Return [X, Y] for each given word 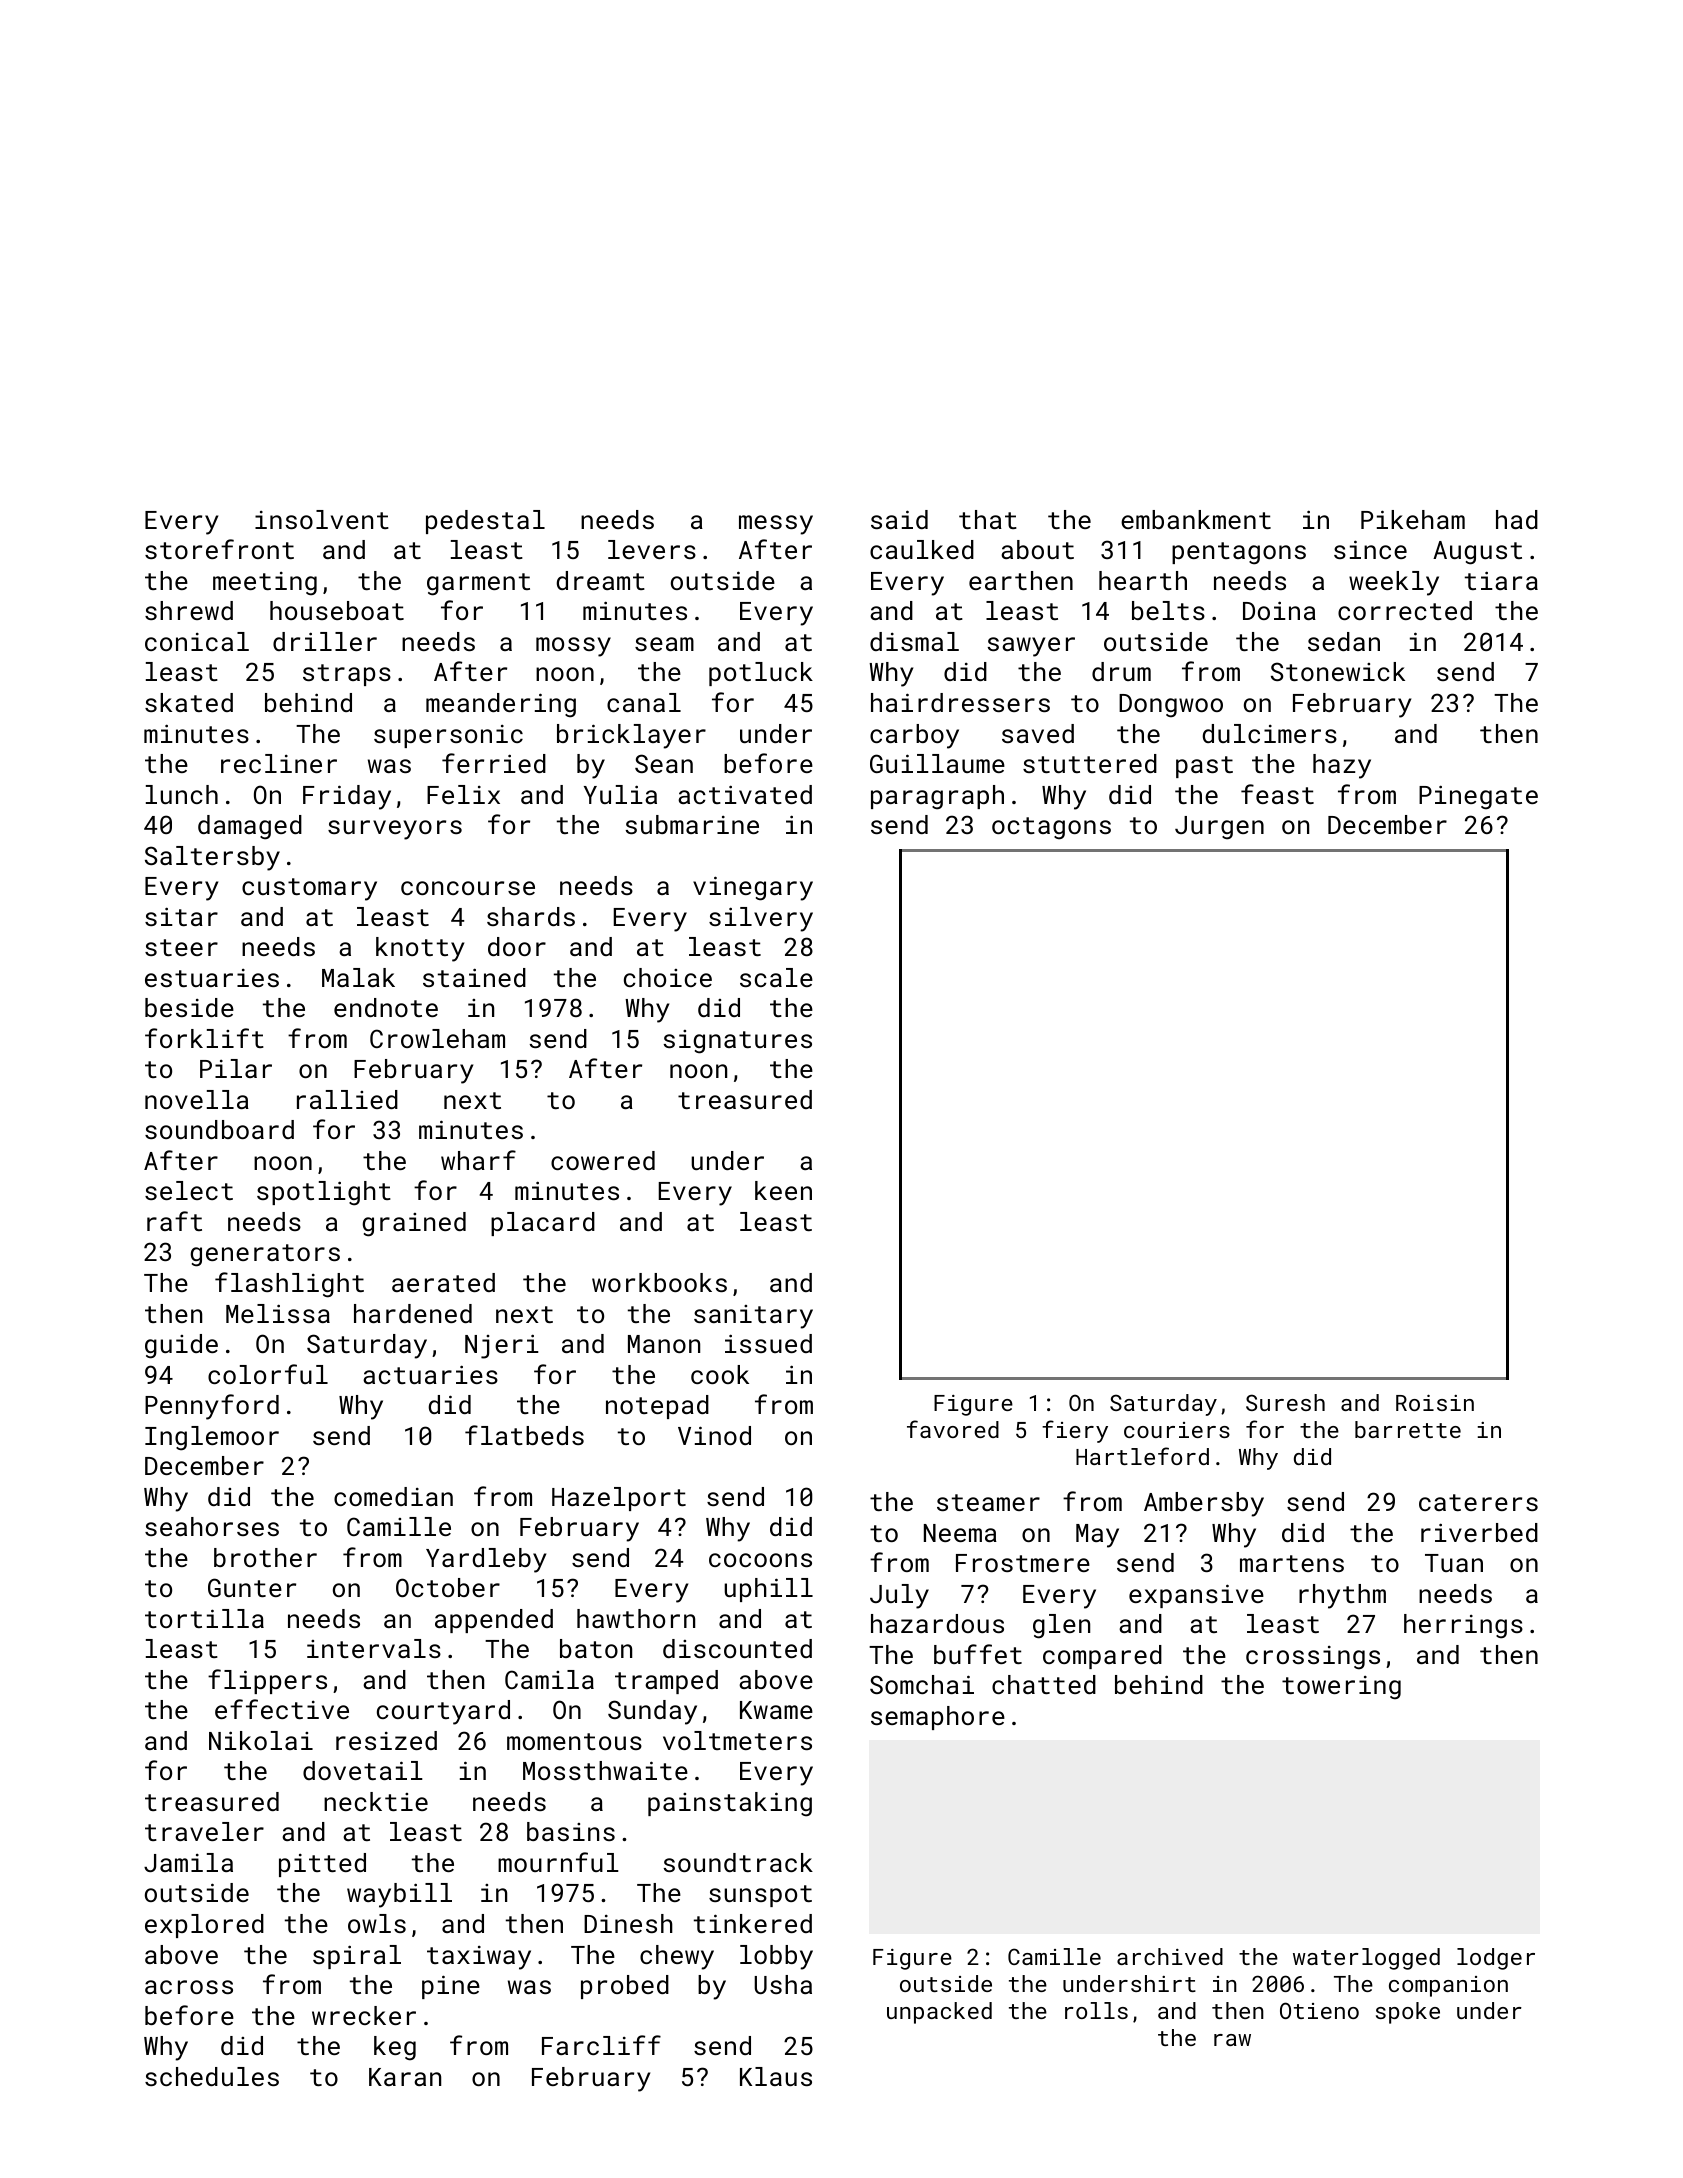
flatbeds [524, 1435]
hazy [1342, 766]
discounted [737, 1648]
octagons [1051, 828]
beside [189, 1007]
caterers [1478, 1502]
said [899, 519]
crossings [1313, 1658]
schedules [212, 2076]
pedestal [485, 522]
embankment [1196, 519]
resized [386, 1740]
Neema [960, 1533]
